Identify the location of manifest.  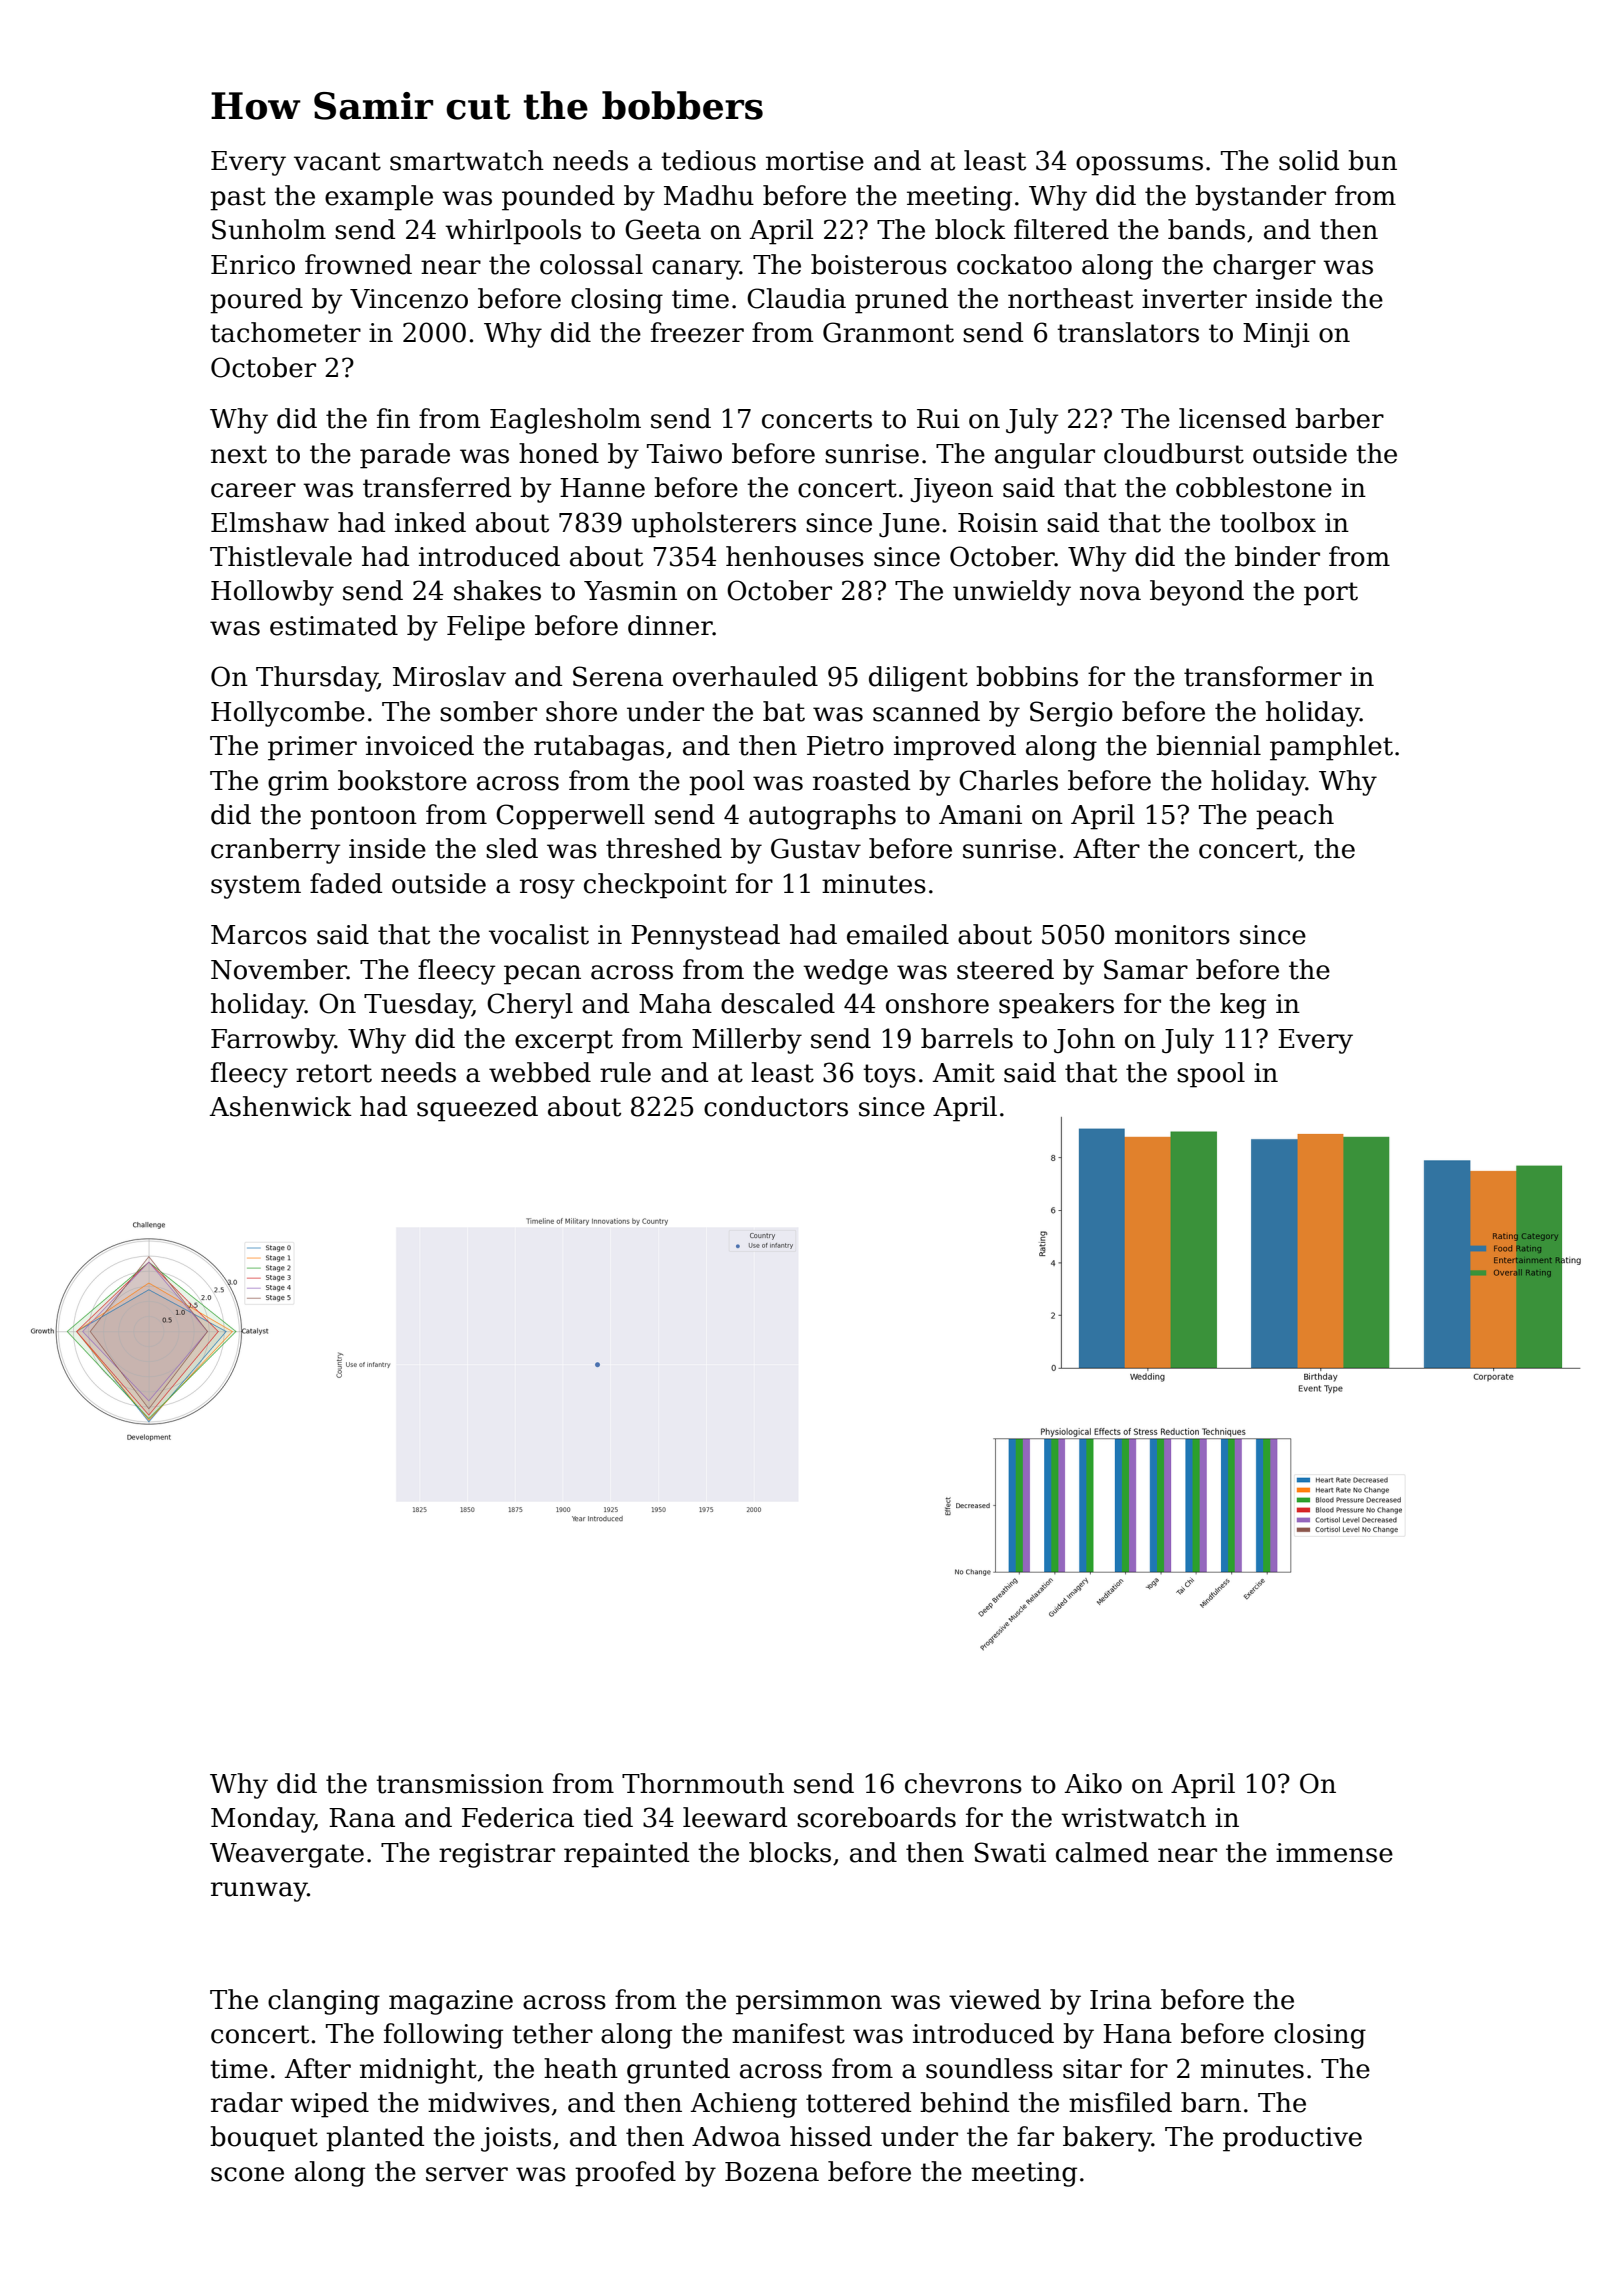
(788, 2033).
